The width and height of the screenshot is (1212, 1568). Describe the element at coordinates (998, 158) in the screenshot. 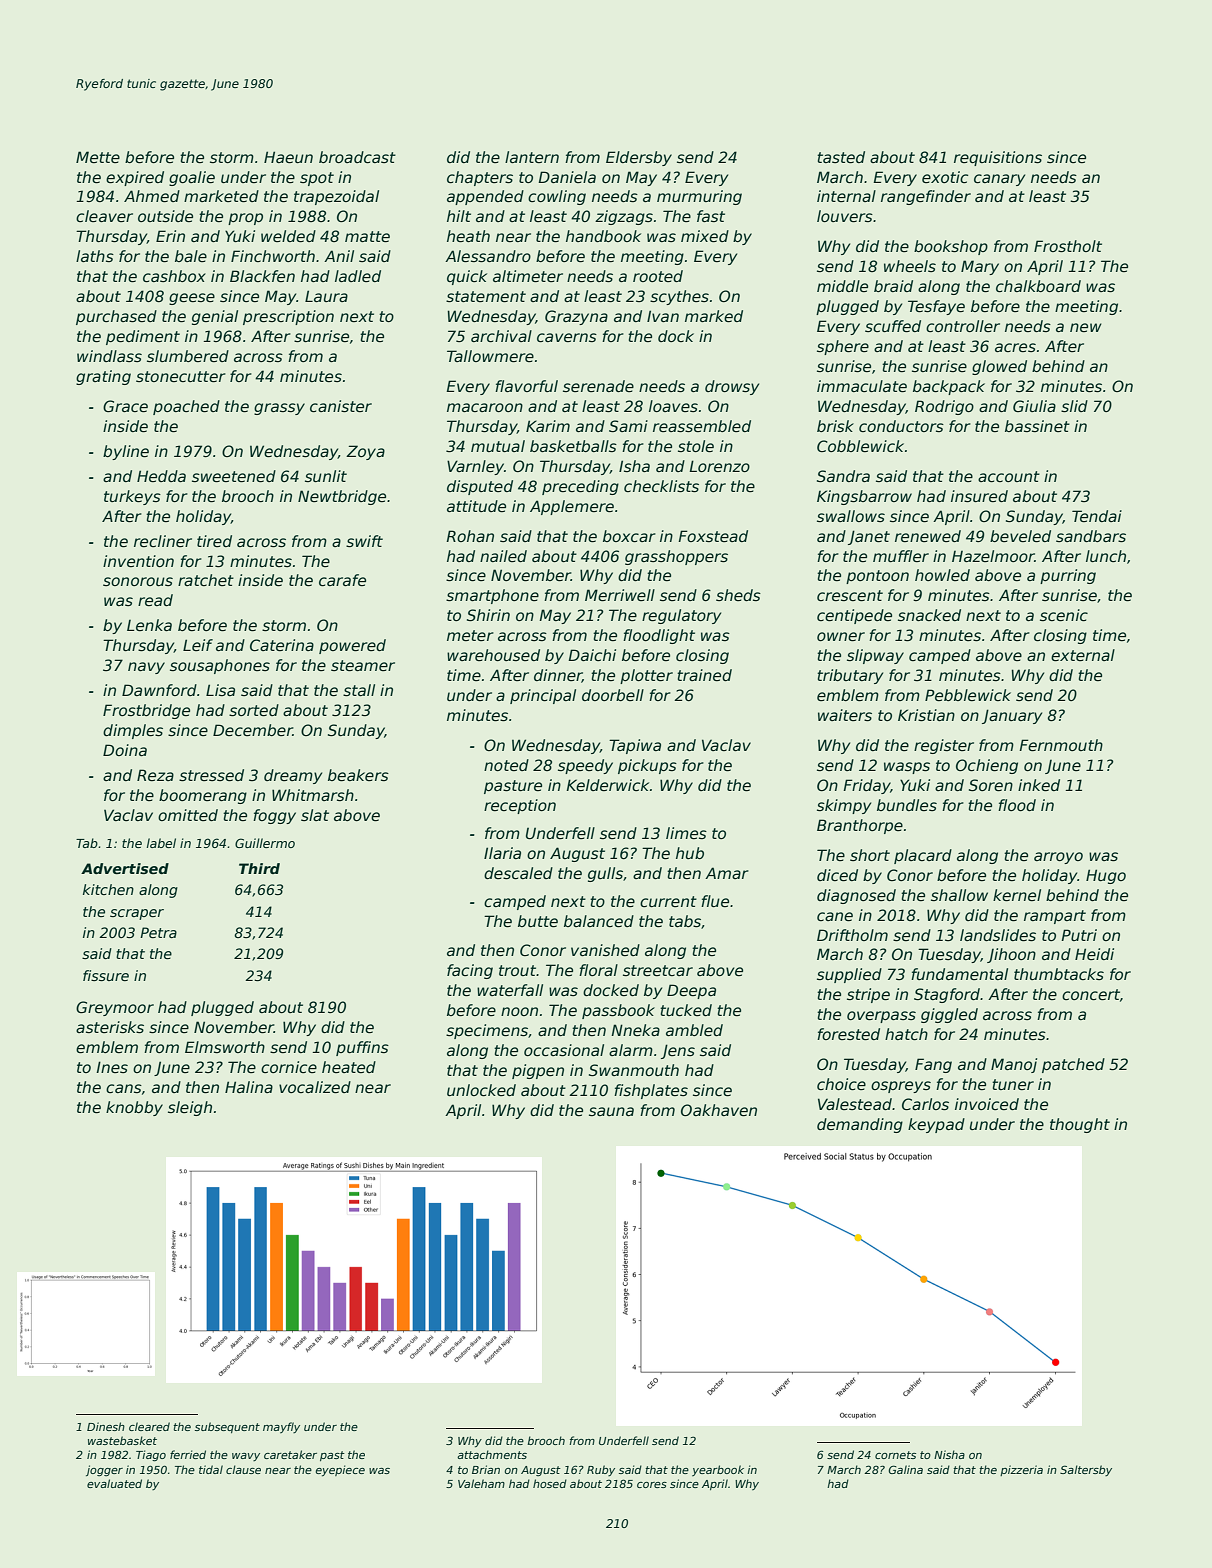

I see `requisitions` at that location.
